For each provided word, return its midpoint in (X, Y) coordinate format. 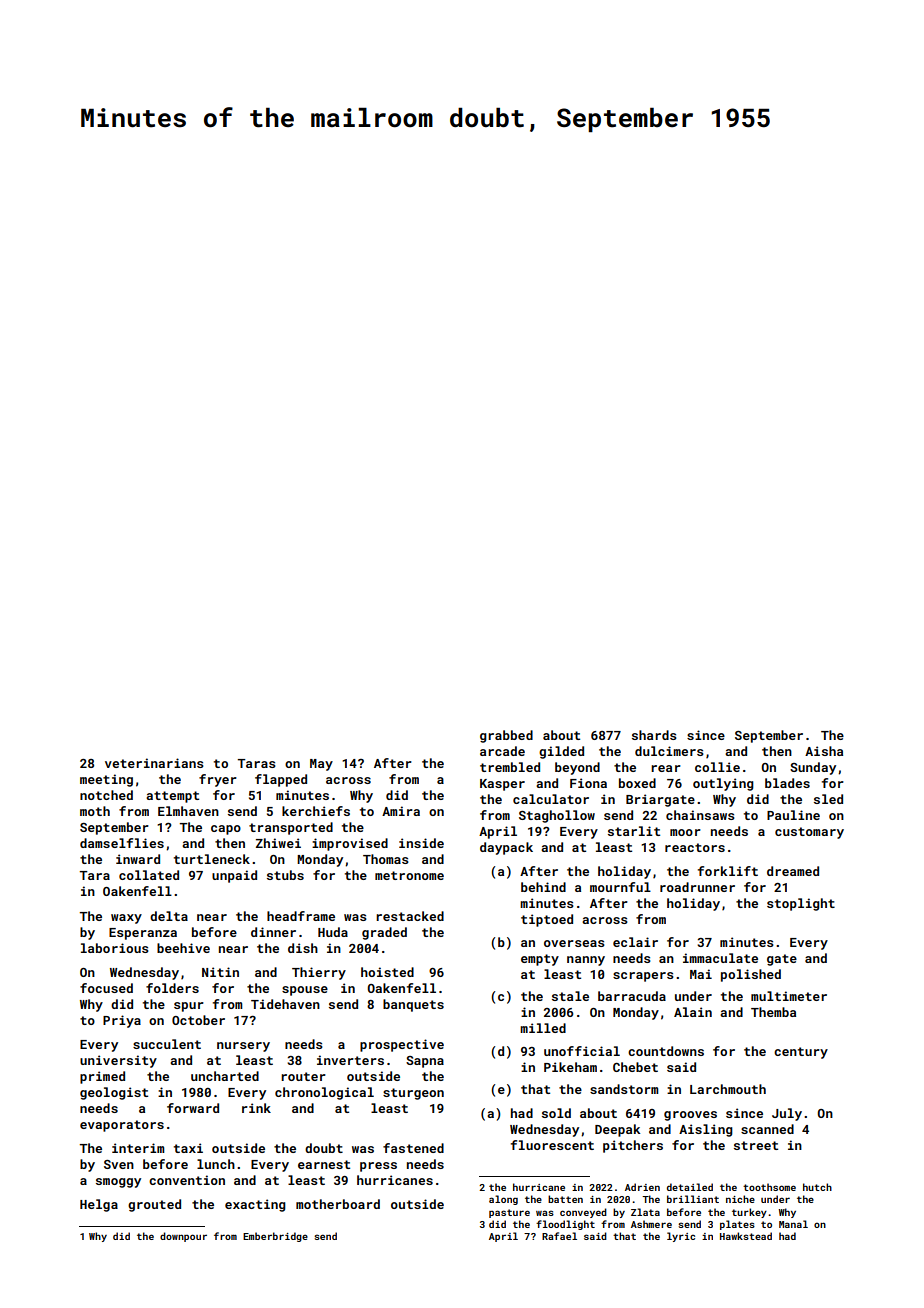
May (321, 765)
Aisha (824, 751)
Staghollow (557, 816)
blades (787, 783)
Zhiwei (278, 843)
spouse (305, 991)
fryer (218, 780)
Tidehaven (285, 1004)
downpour (183, 1237)
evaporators (122, 1126)
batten (565, 1199)
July (787, 1114)
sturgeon (413, 1094)
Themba (773, 1012)
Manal (793, 1224)
